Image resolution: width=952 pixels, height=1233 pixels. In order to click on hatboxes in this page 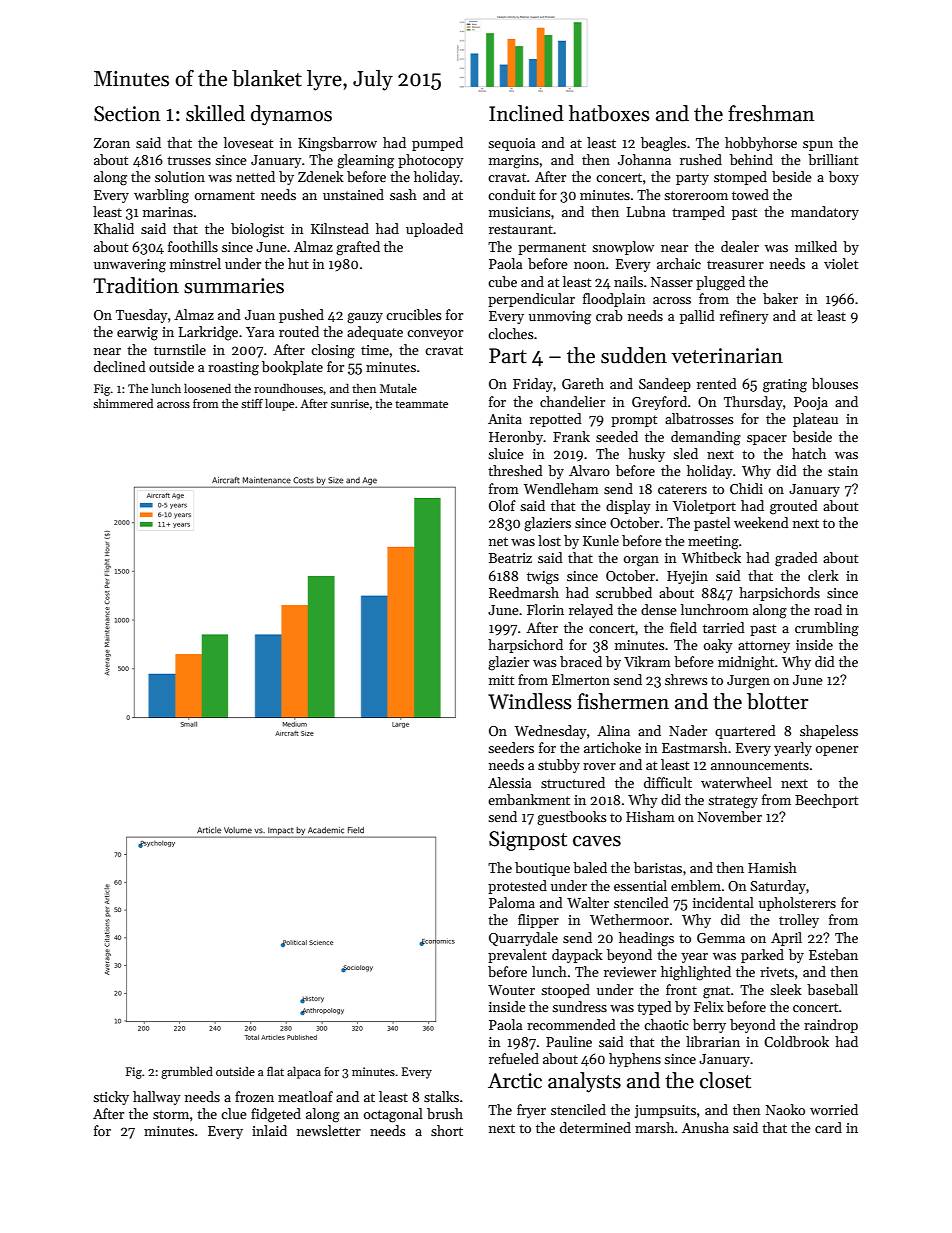, I will do `click(609, 113)`.
